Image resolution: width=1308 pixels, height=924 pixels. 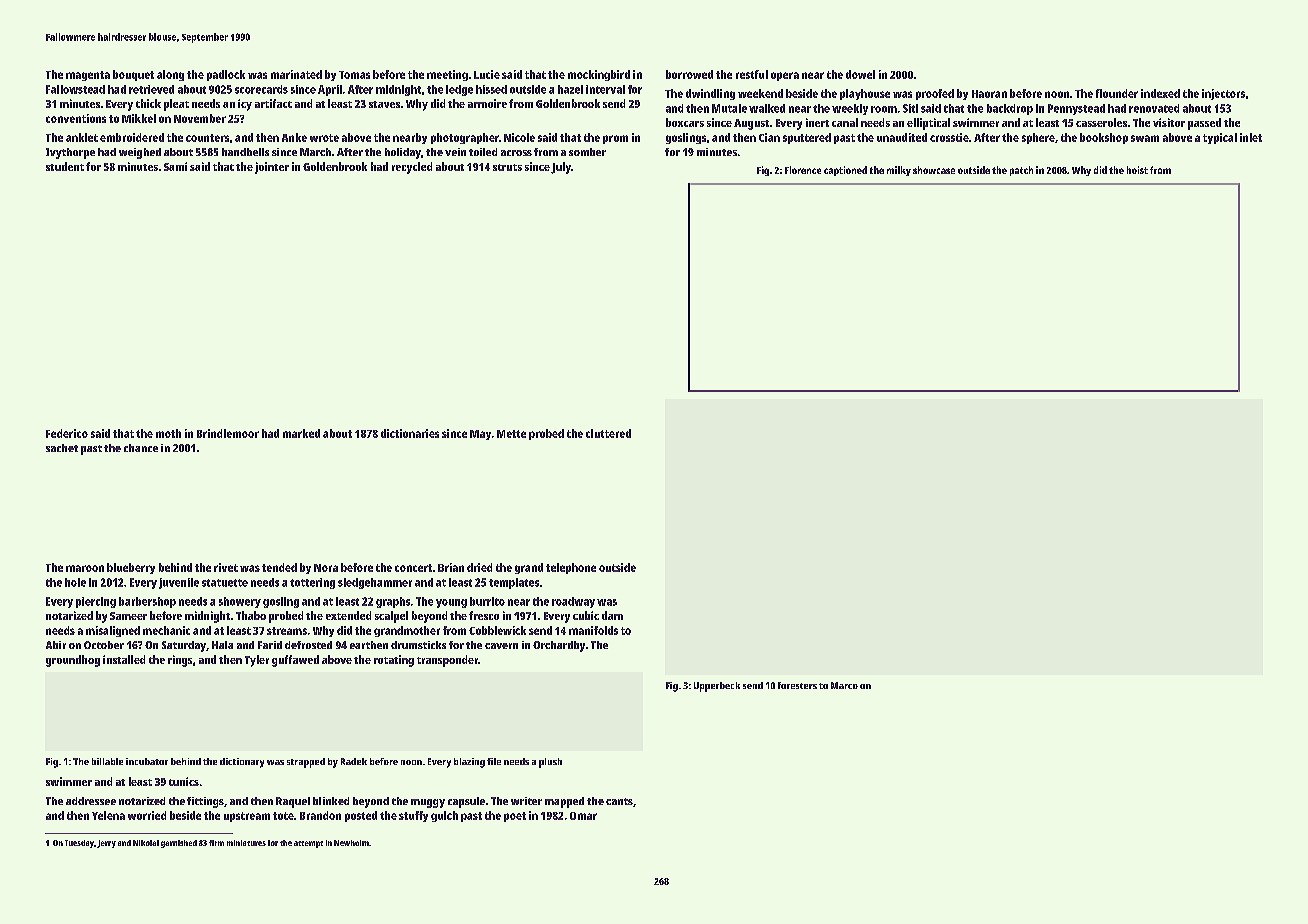 I want to click on Mette, so click(x=511, y=434).
